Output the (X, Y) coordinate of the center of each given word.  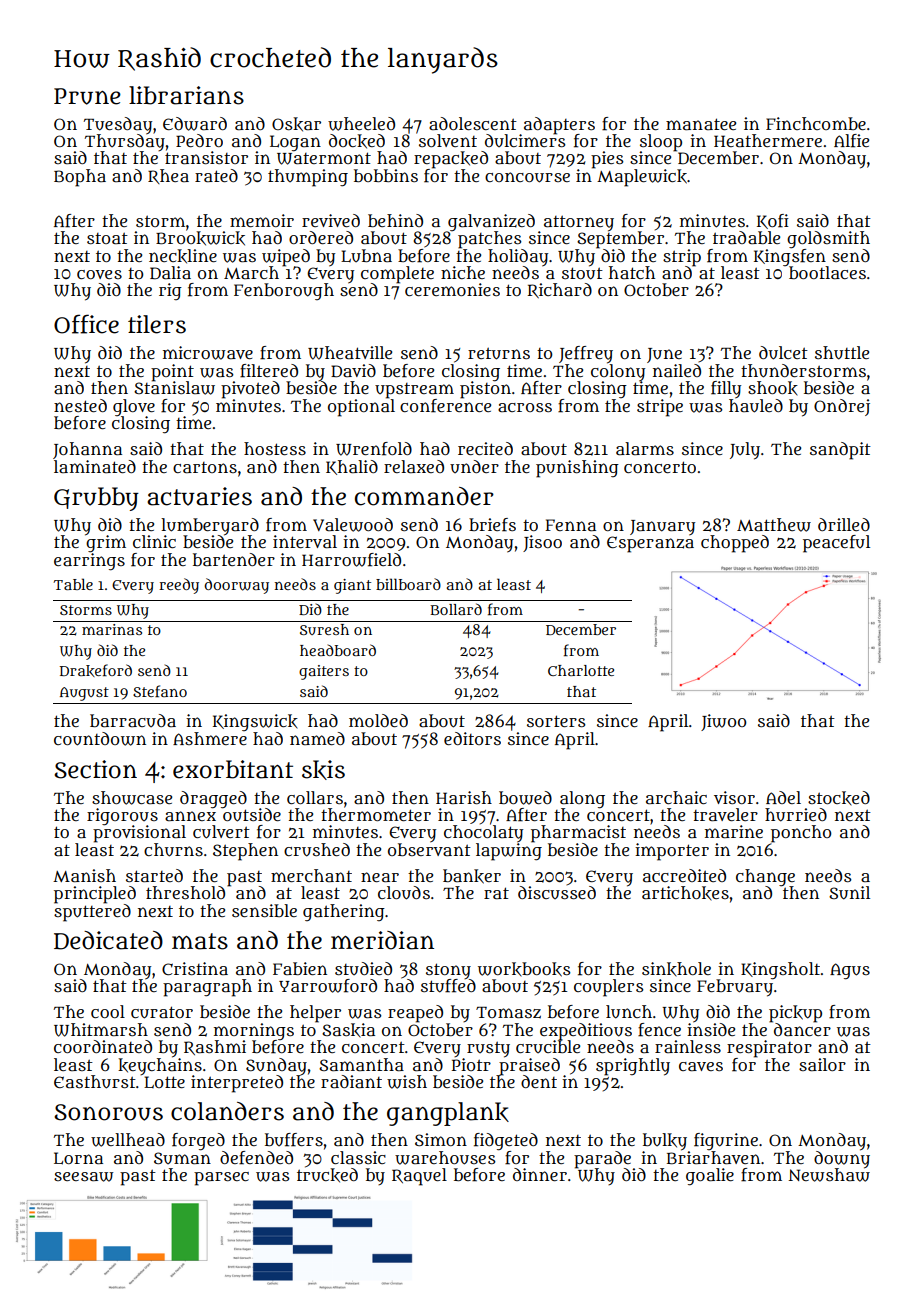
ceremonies (452, 289)
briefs (492, 525)
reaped (415, 1014)
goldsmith (828, 239)
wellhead (128, 1140)
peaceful (836, 544)
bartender (234, 560)
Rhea (168, 176)
